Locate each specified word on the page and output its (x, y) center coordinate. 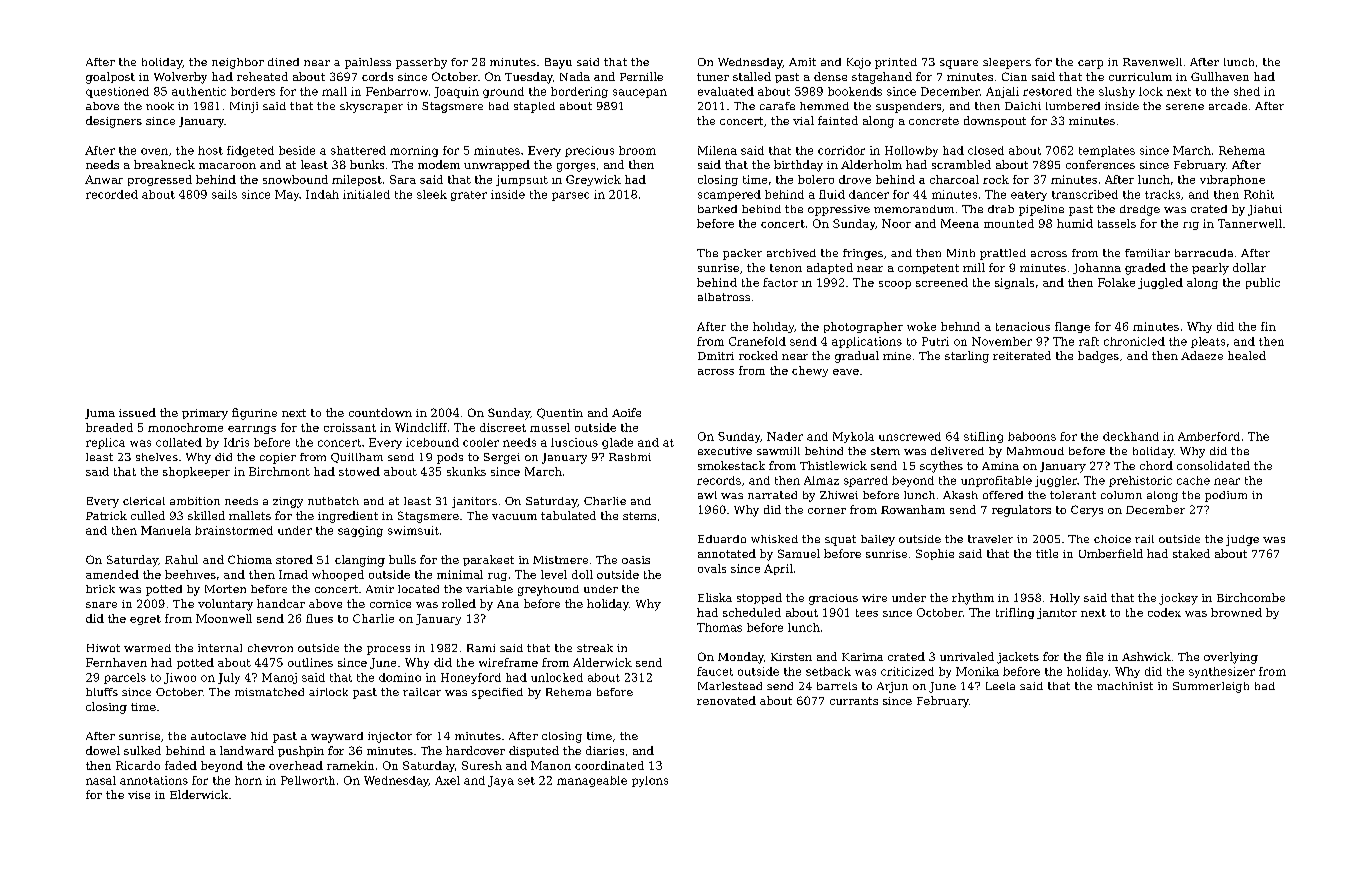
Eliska (715, 597)
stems (639, 516)
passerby (421, 63)
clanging (360, 561)
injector (390, 737)
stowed (359, 471)
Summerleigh (1211, 687)
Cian (1014, 76)
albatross (724, 297)
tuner (713, 77)
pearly (1210, 269)
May (287, 195)
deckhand (1131, 436)
